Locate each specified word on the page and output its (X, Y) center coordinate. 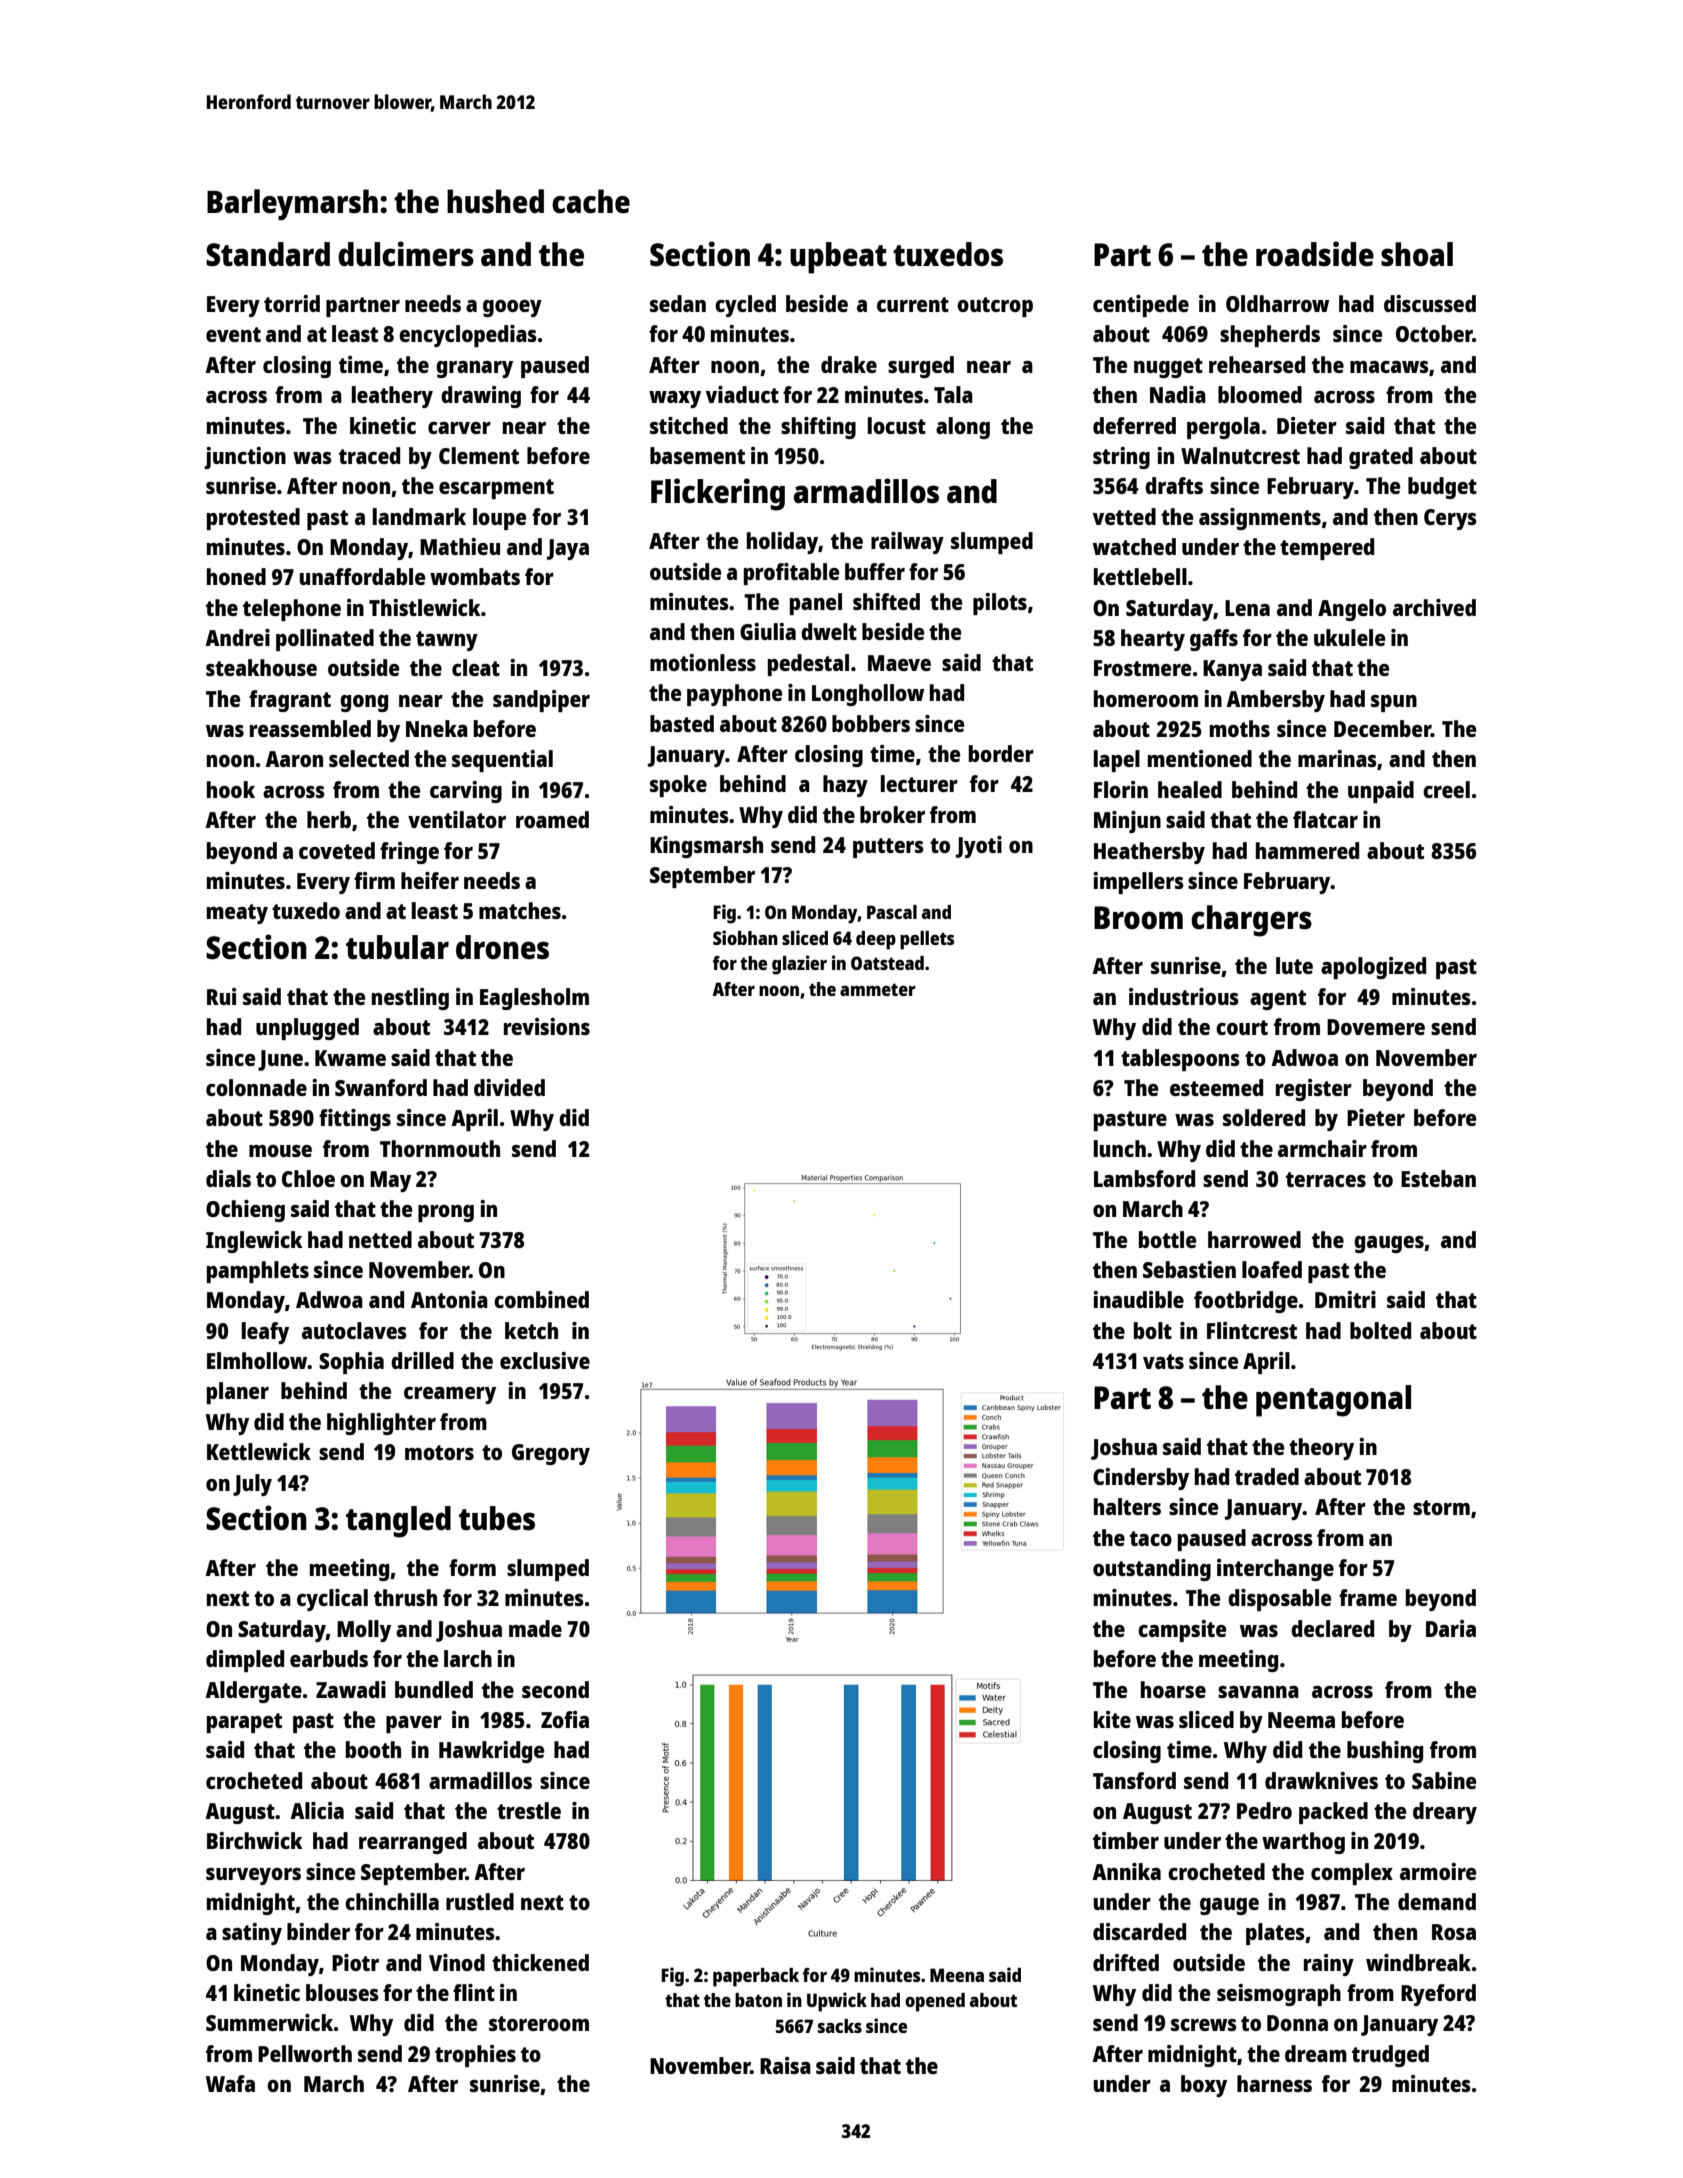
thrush (405, 1597)
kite (1112, 1719)
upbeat (838, 258)
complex (1352, 1874)
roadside (1315, 254)
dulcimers (406, 254)
